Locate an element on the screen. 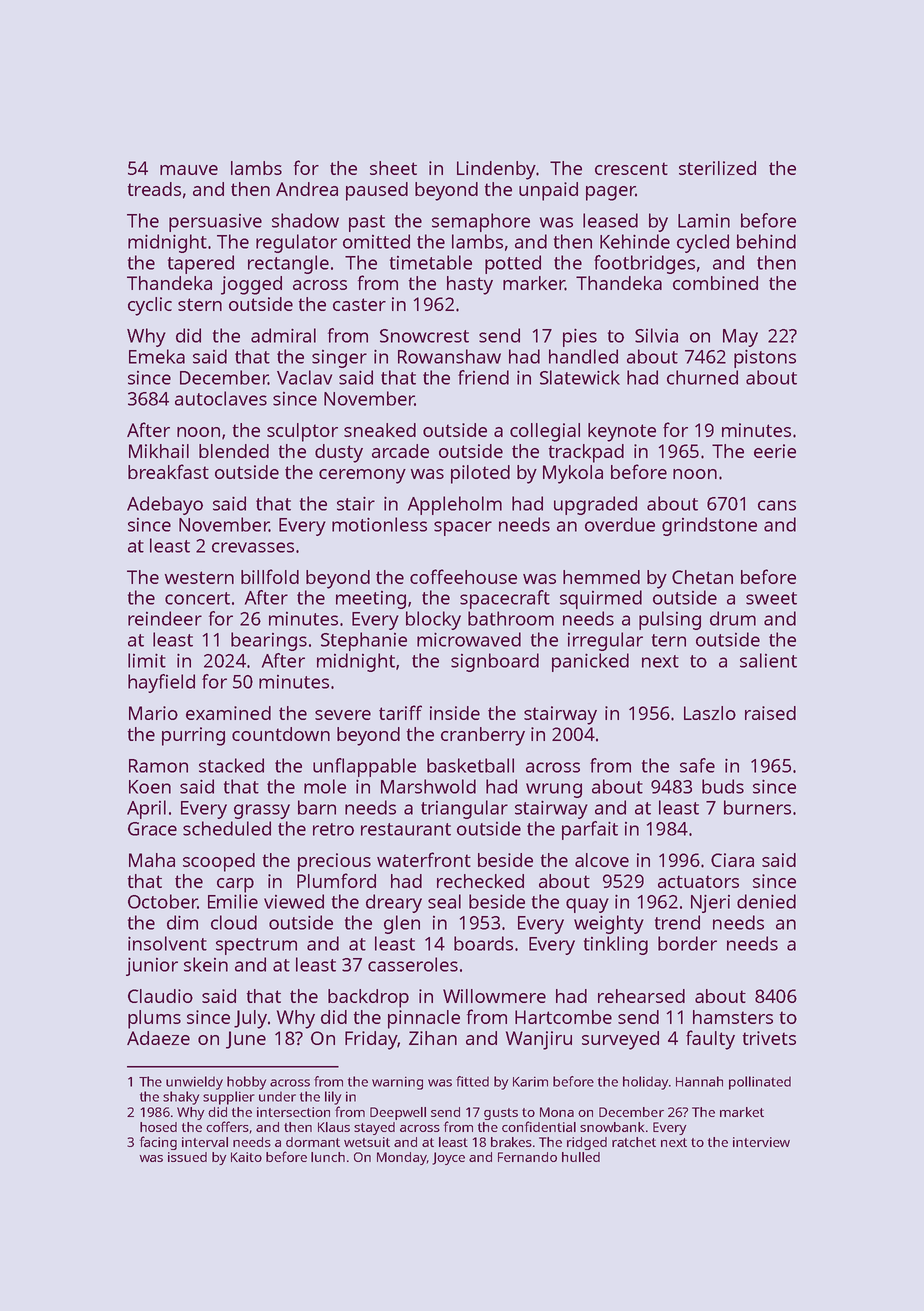 This screenshot has width=924, height=1311. crescent is located at coordinates (631, 168).
